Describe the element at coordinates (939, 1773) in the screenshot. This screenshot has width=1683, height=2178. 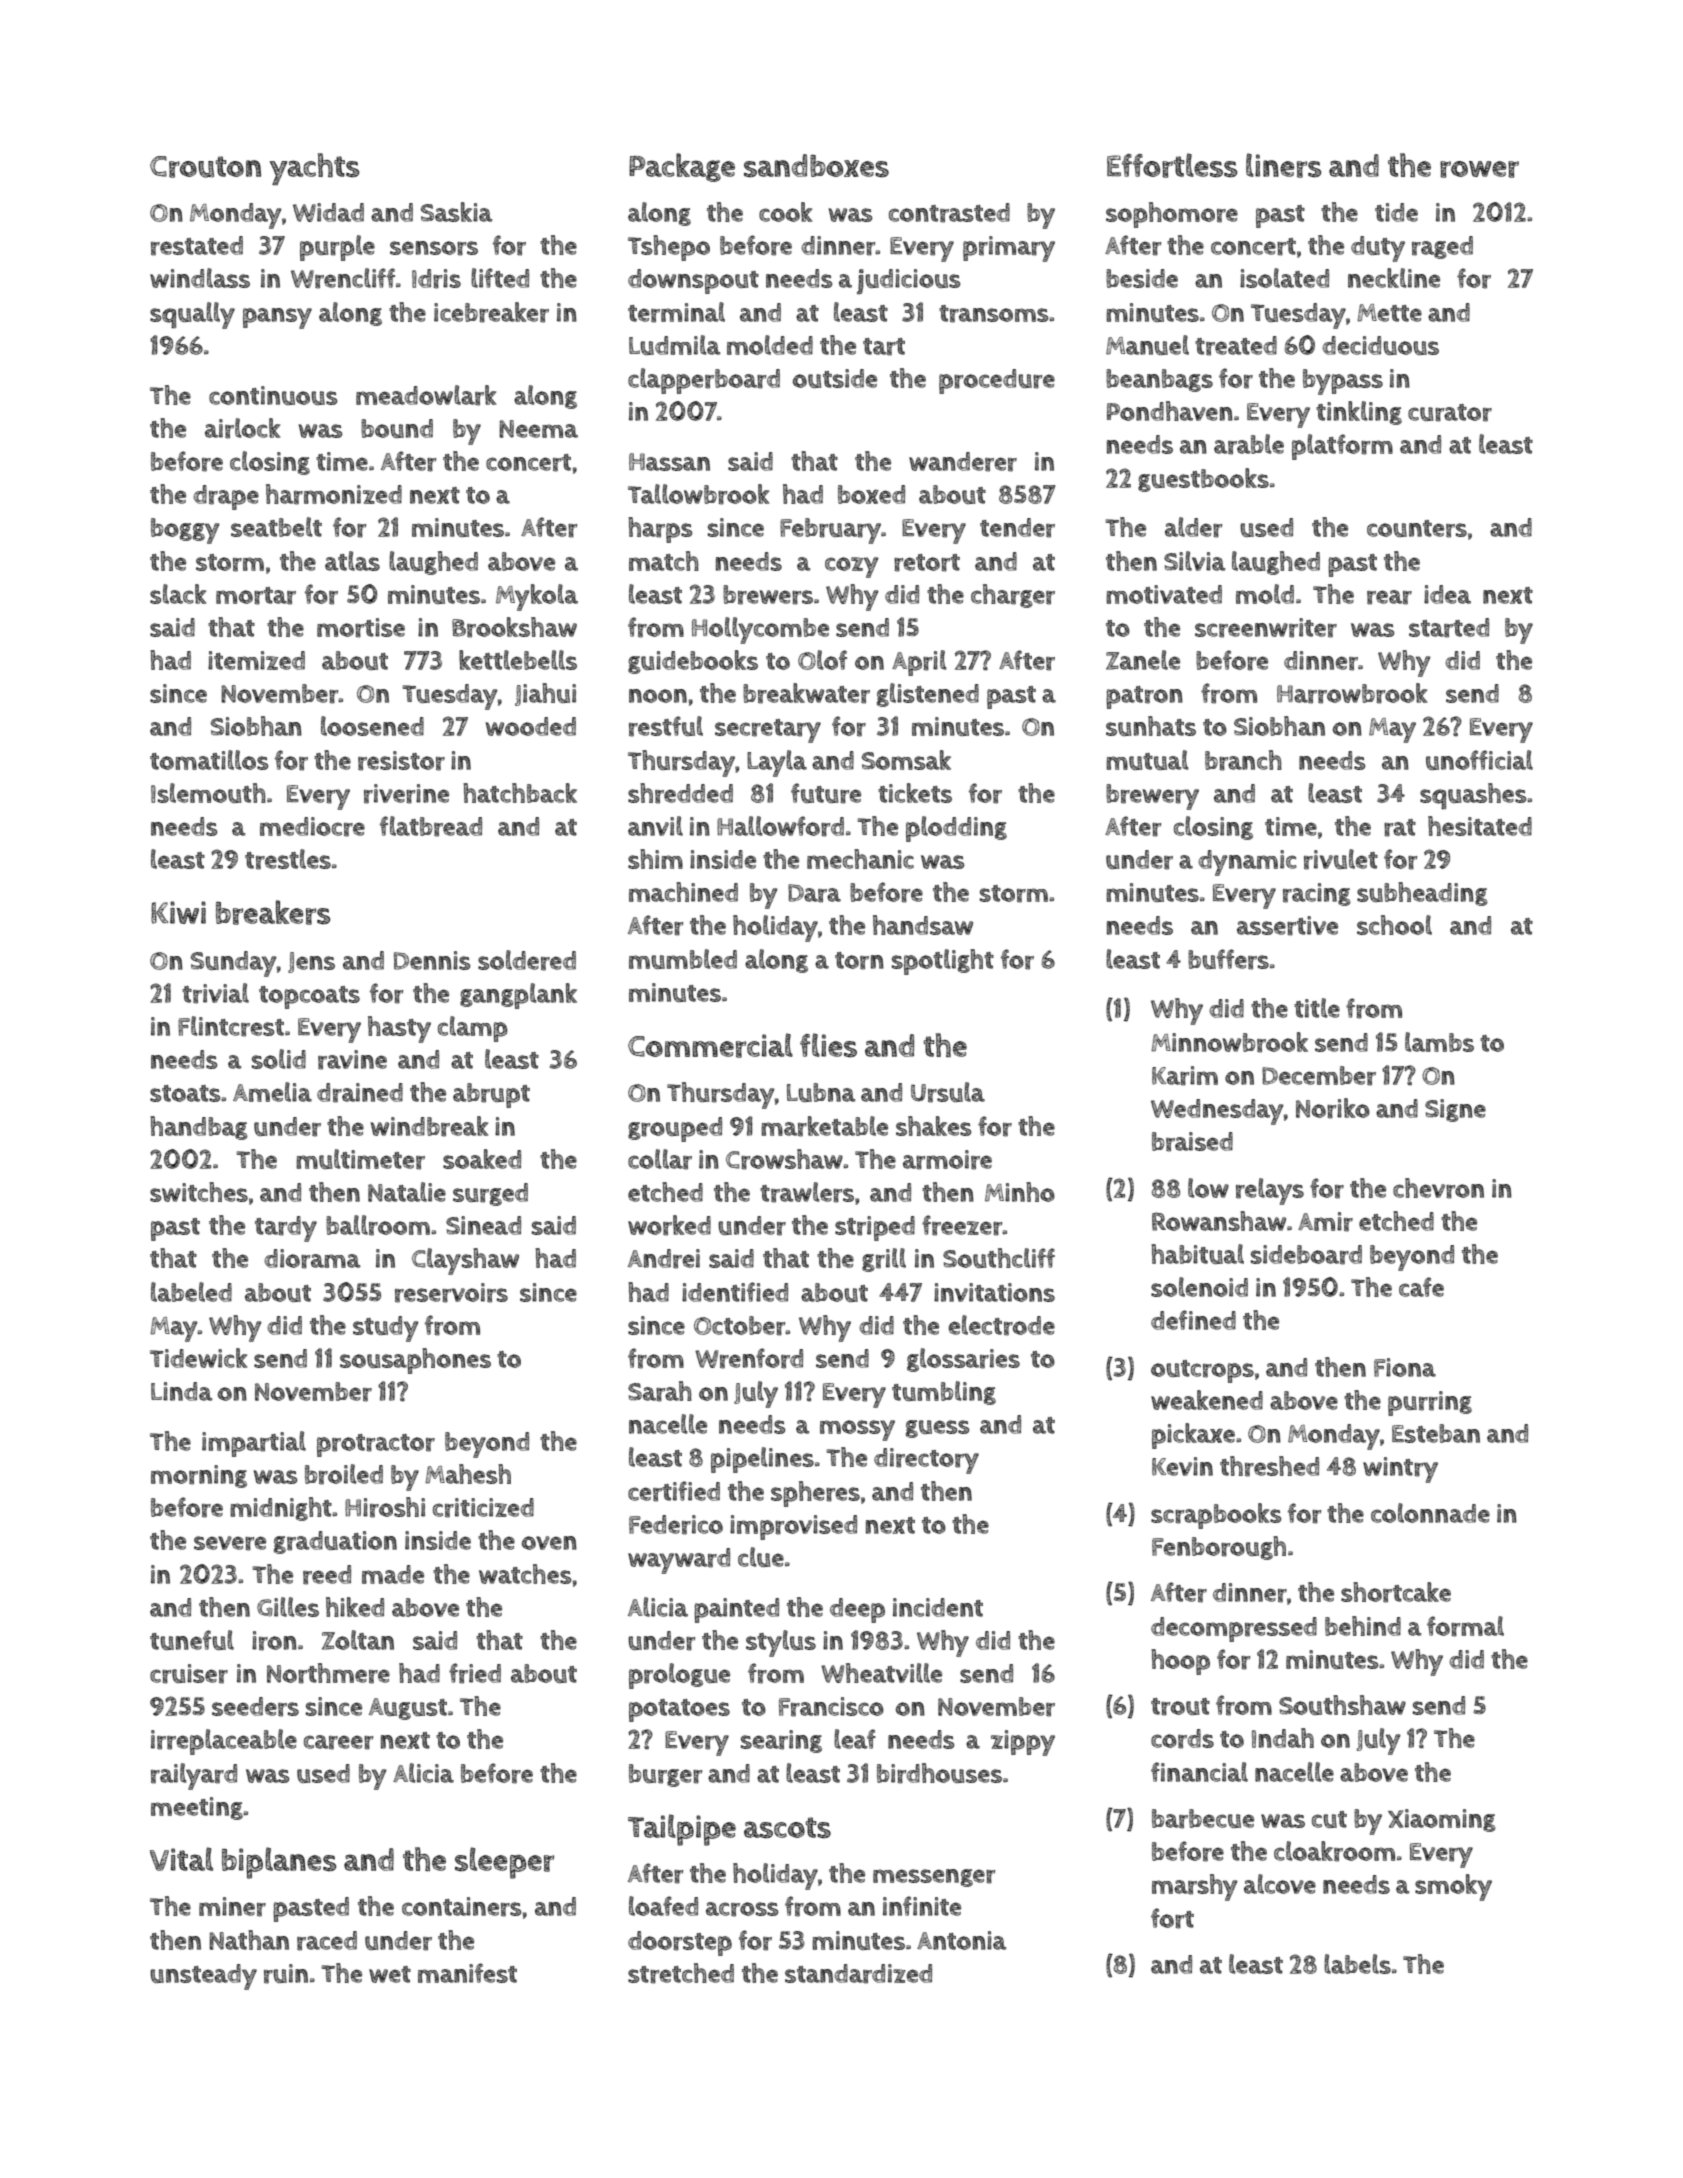
I see `birdhouses` at that location.
